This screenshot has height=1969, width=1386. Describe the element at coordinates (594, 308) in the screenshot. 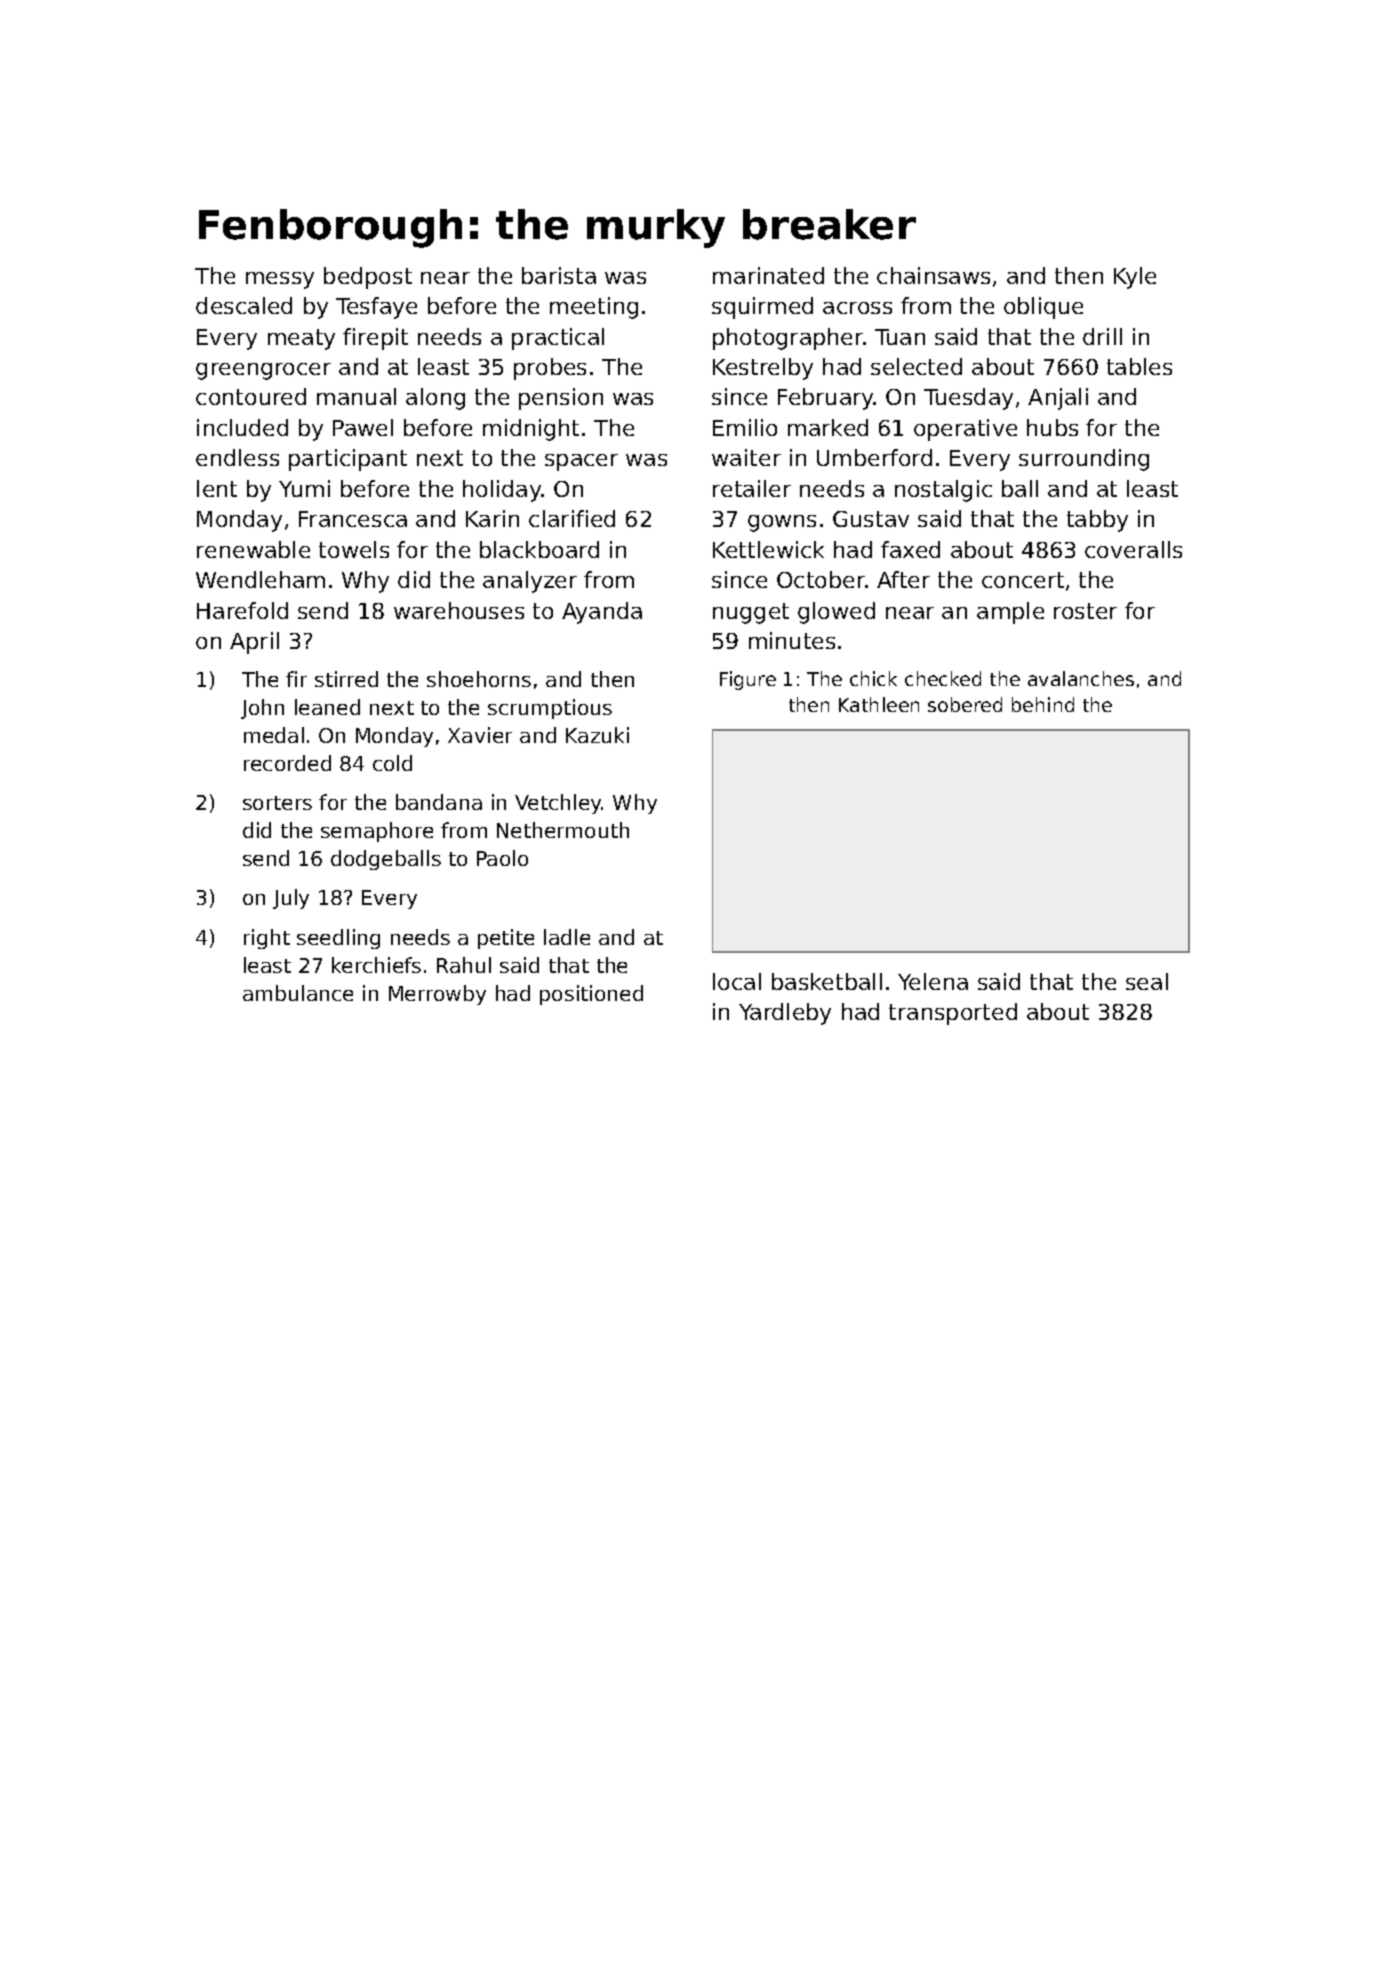

I see `meeting` at that location.
